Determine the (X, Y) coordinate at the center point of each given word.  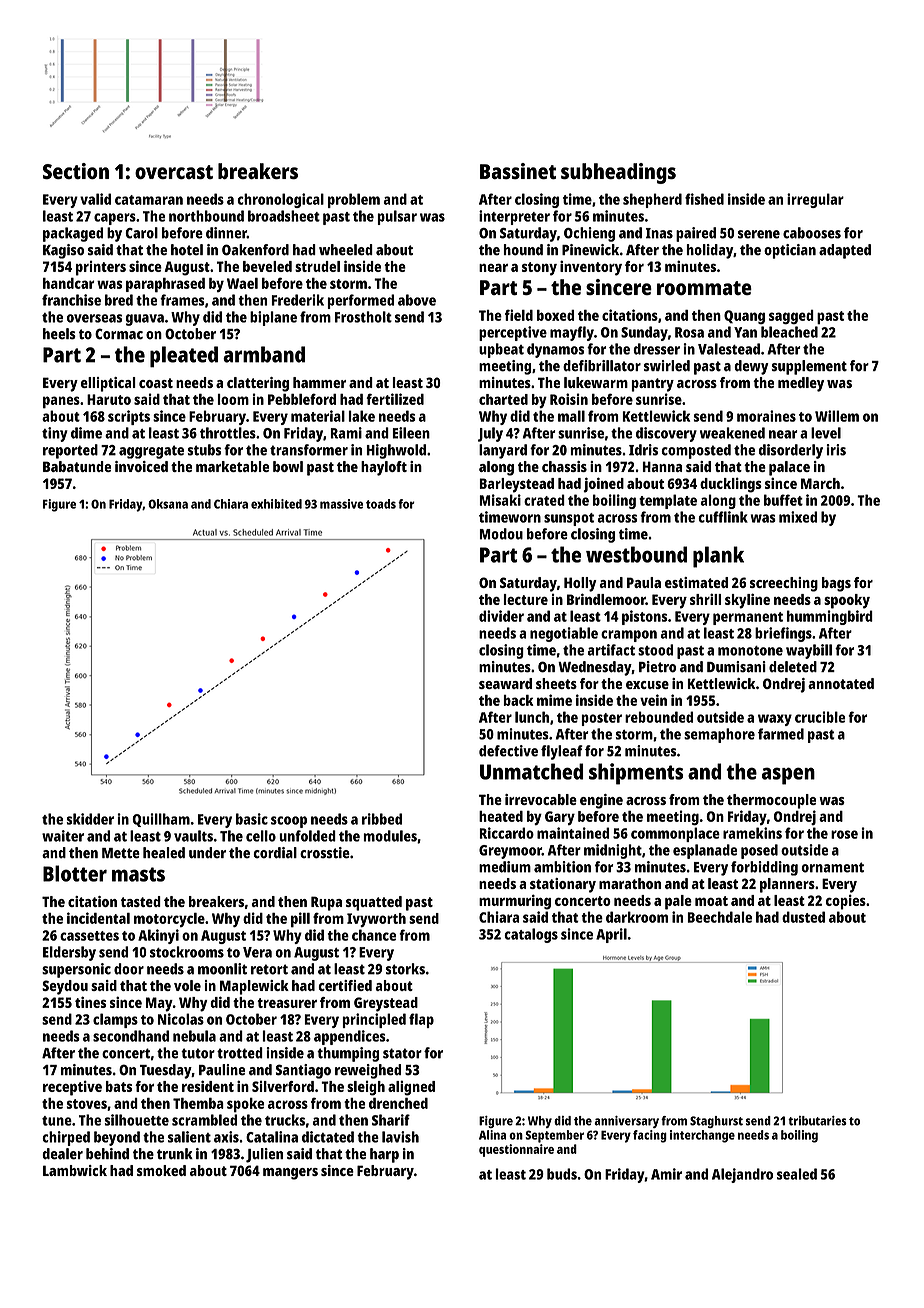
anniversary (626, 1122)
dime (86, 433)
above (417, 300)
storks (405, 969)
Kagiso (63, 251)
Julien (264, 1155)
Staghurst (716, 1122)
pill (300, 920)
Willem (837, 416)
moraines (766, 416)
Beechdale (719, 917)
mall (571, 416)
